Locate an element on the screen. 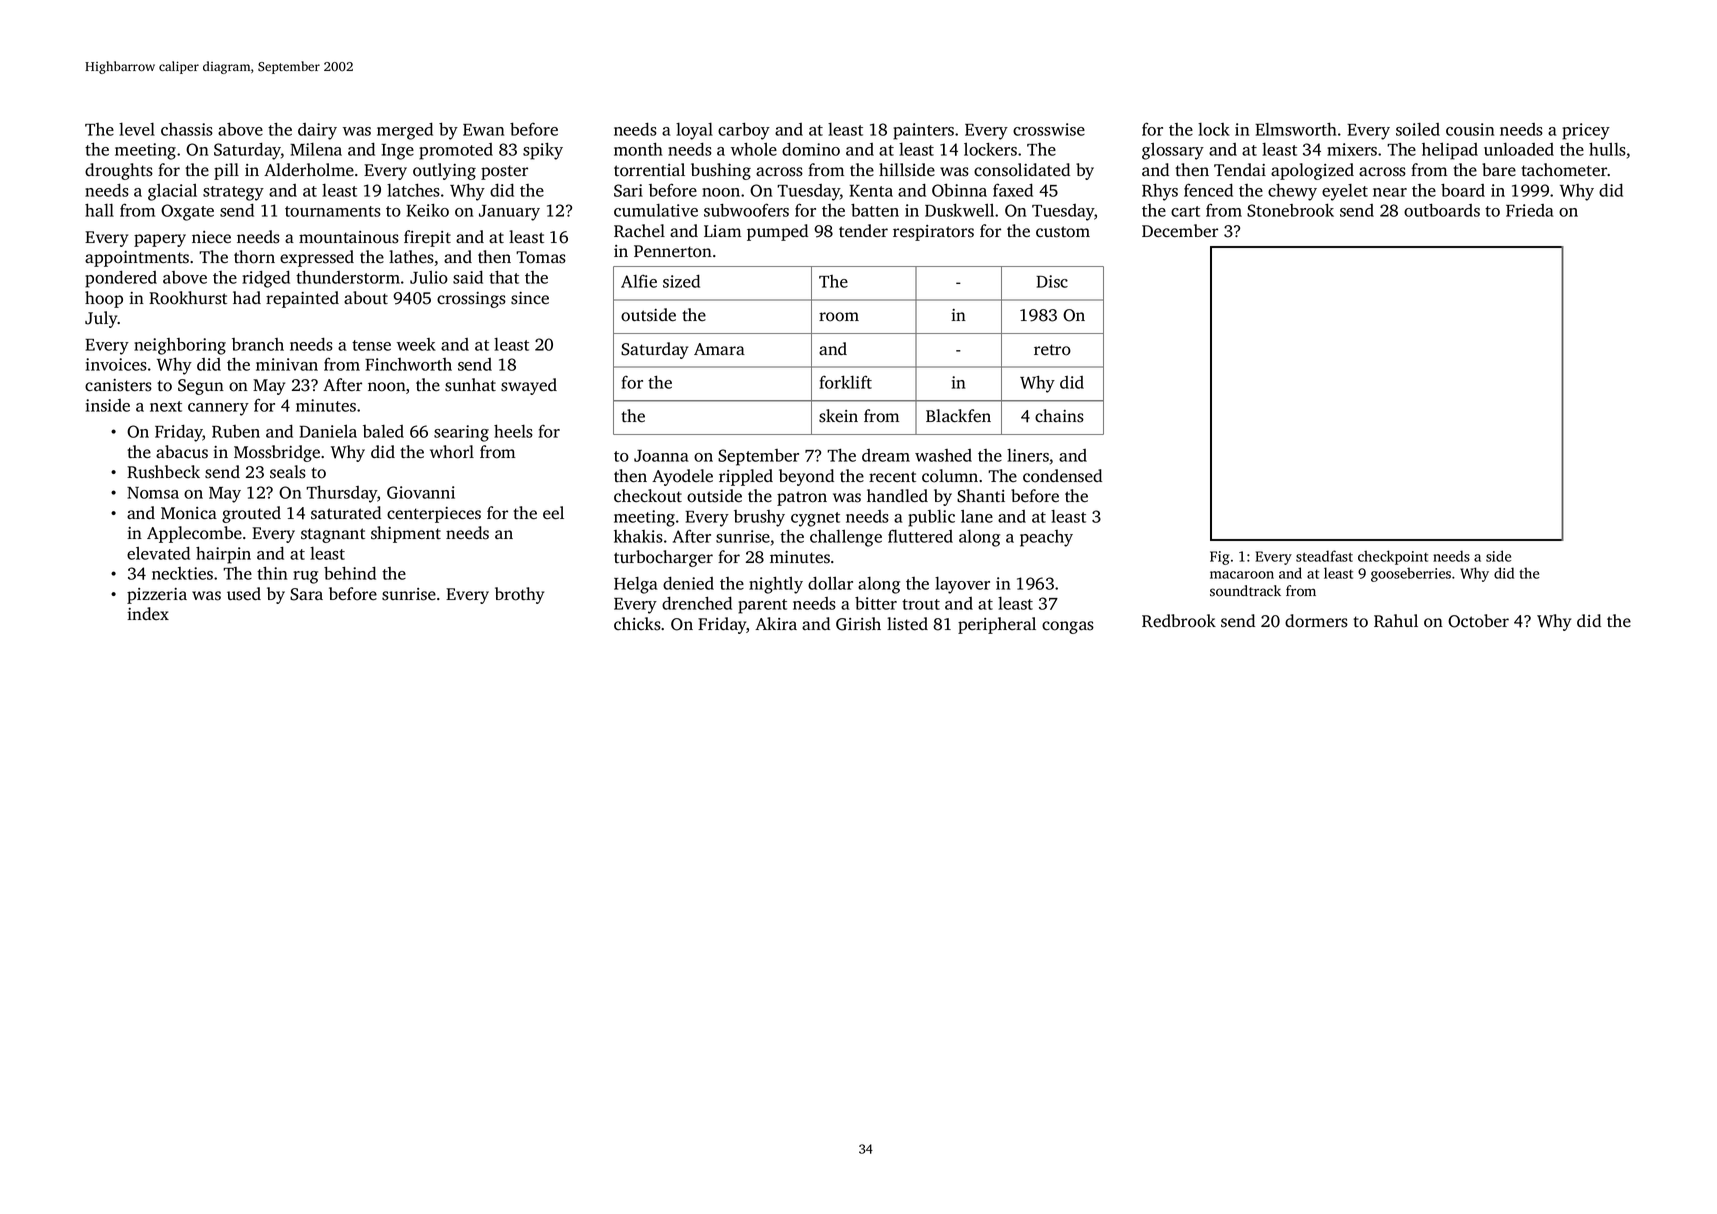 The width and height of the screenshot is (1717, 1214). congas is located at coordinates (1068, 627).
